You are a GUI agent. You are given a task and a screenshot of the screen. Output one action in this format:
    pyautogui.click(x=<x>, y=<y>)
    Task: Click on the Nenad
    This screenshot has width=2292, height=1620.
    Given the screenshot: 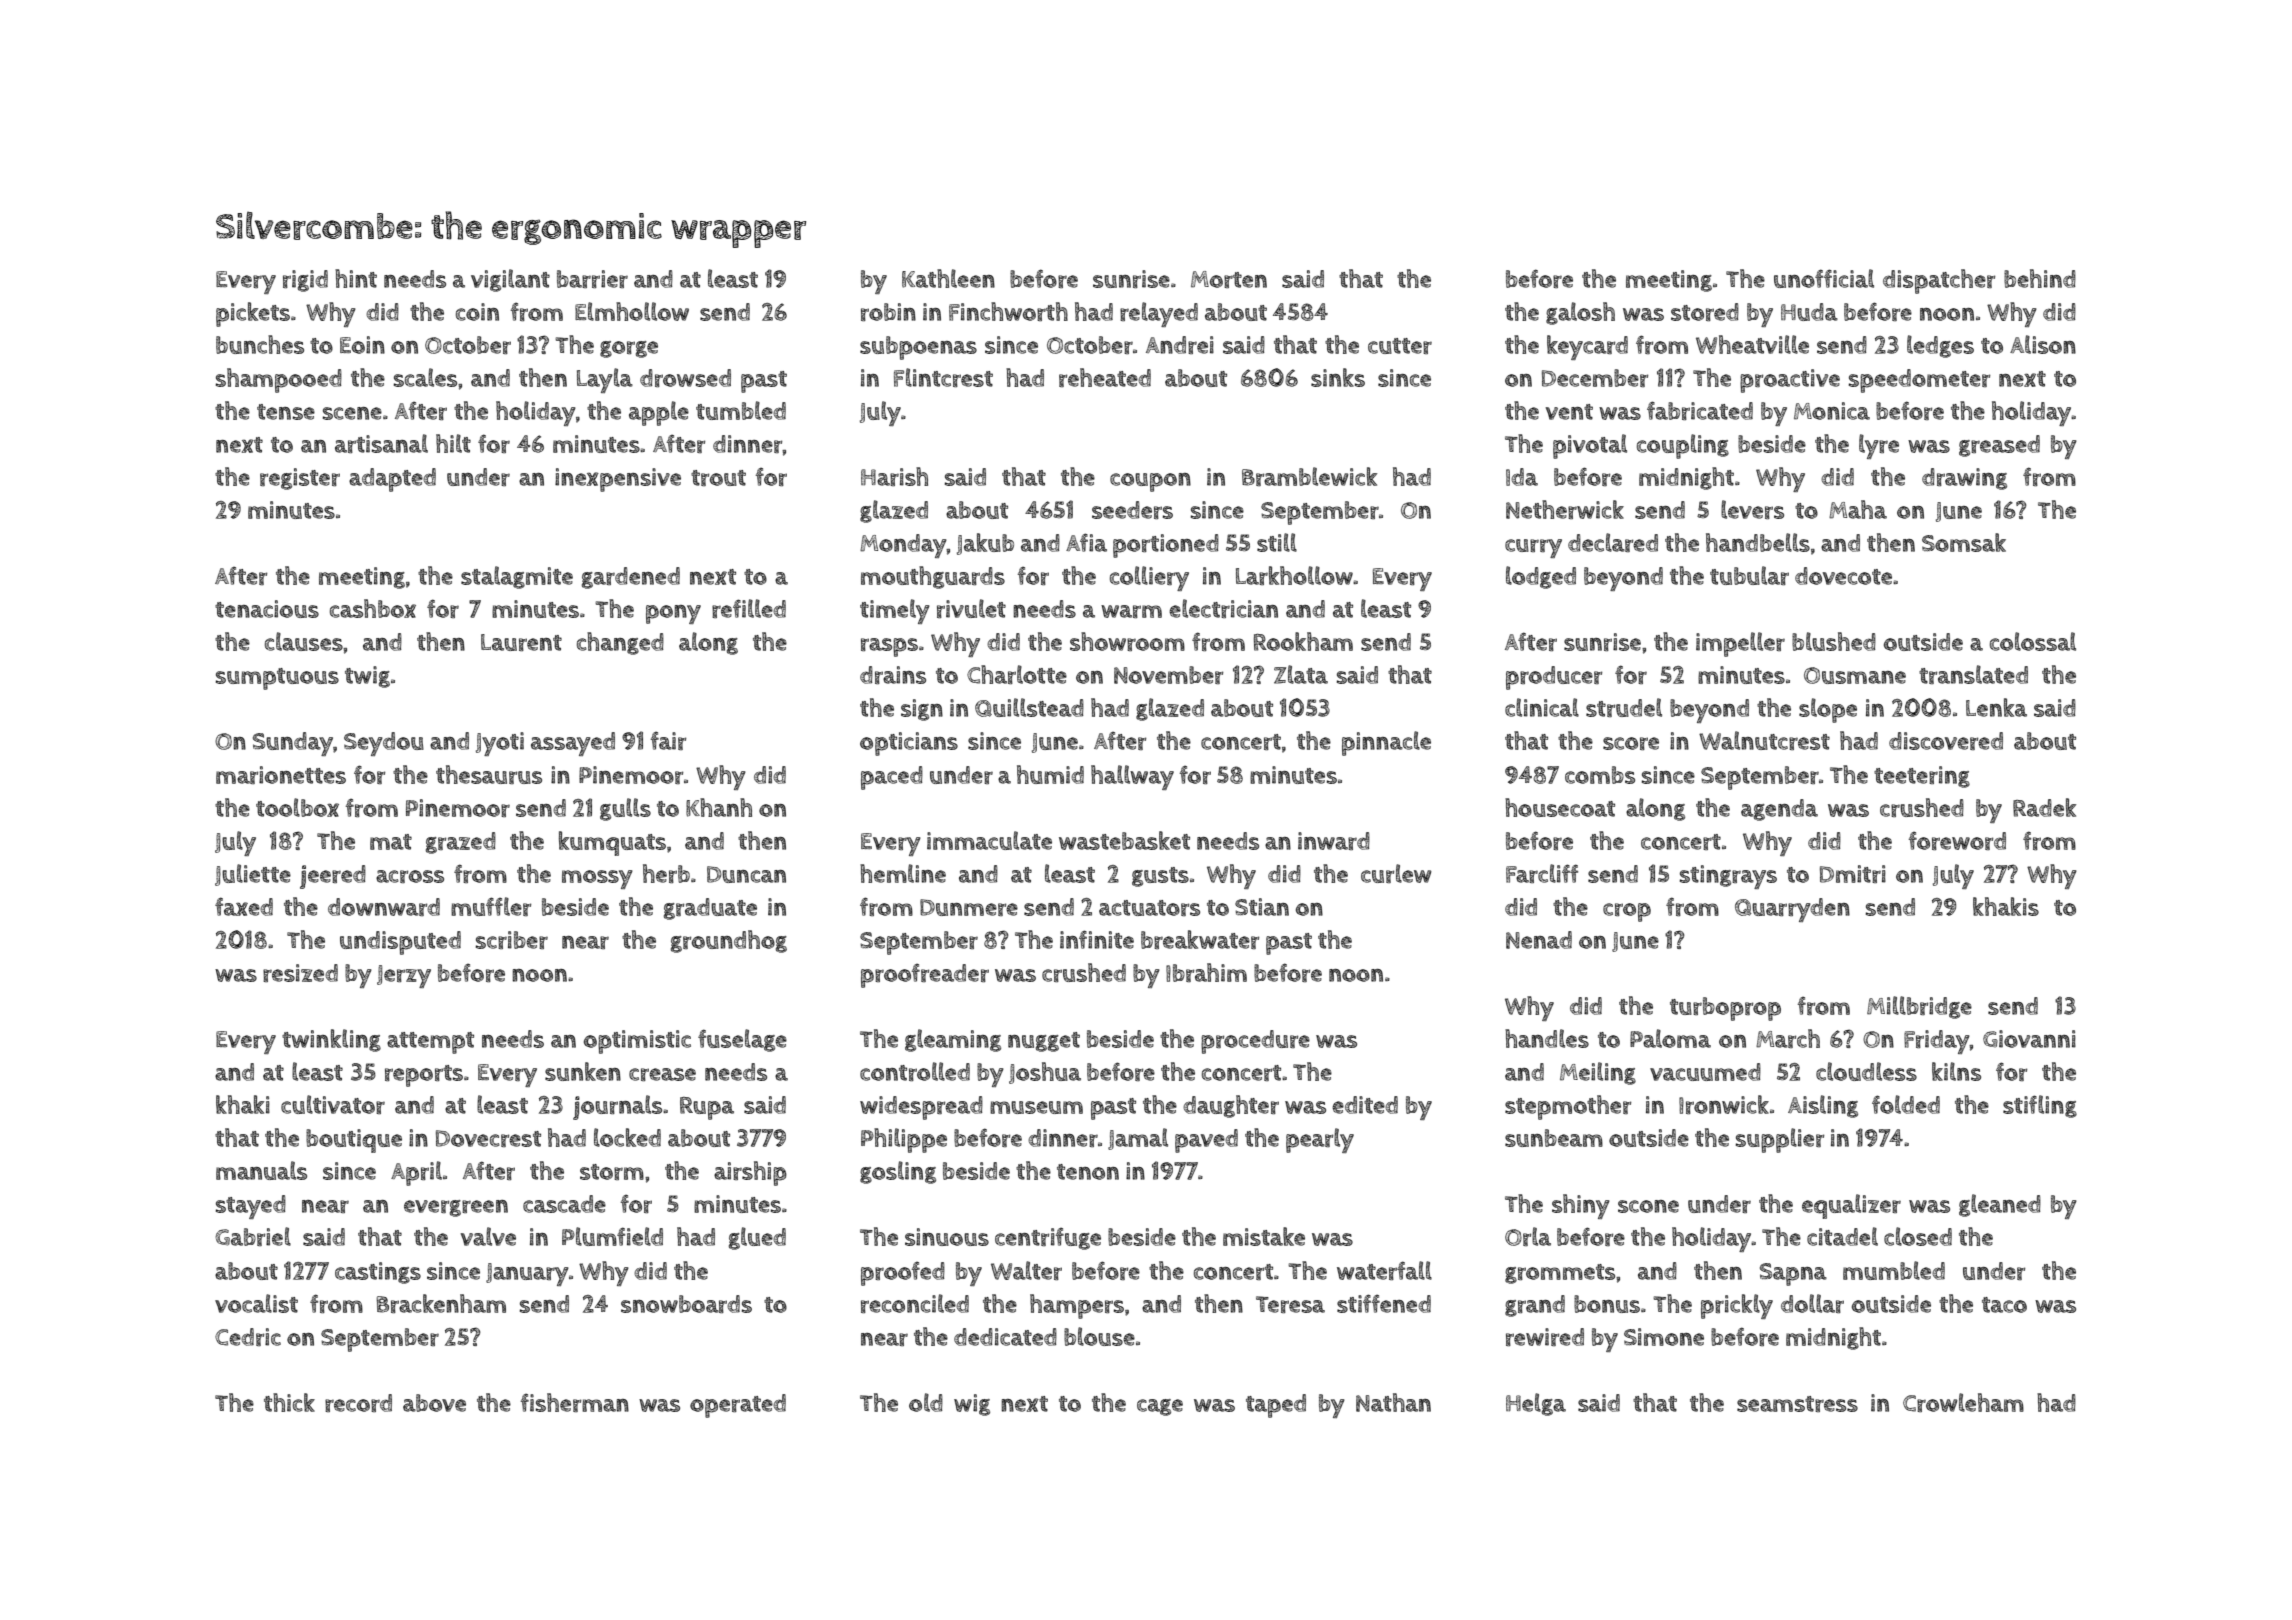 What is the action you would take?
    pyautogui.click(x=1539, y=940)
